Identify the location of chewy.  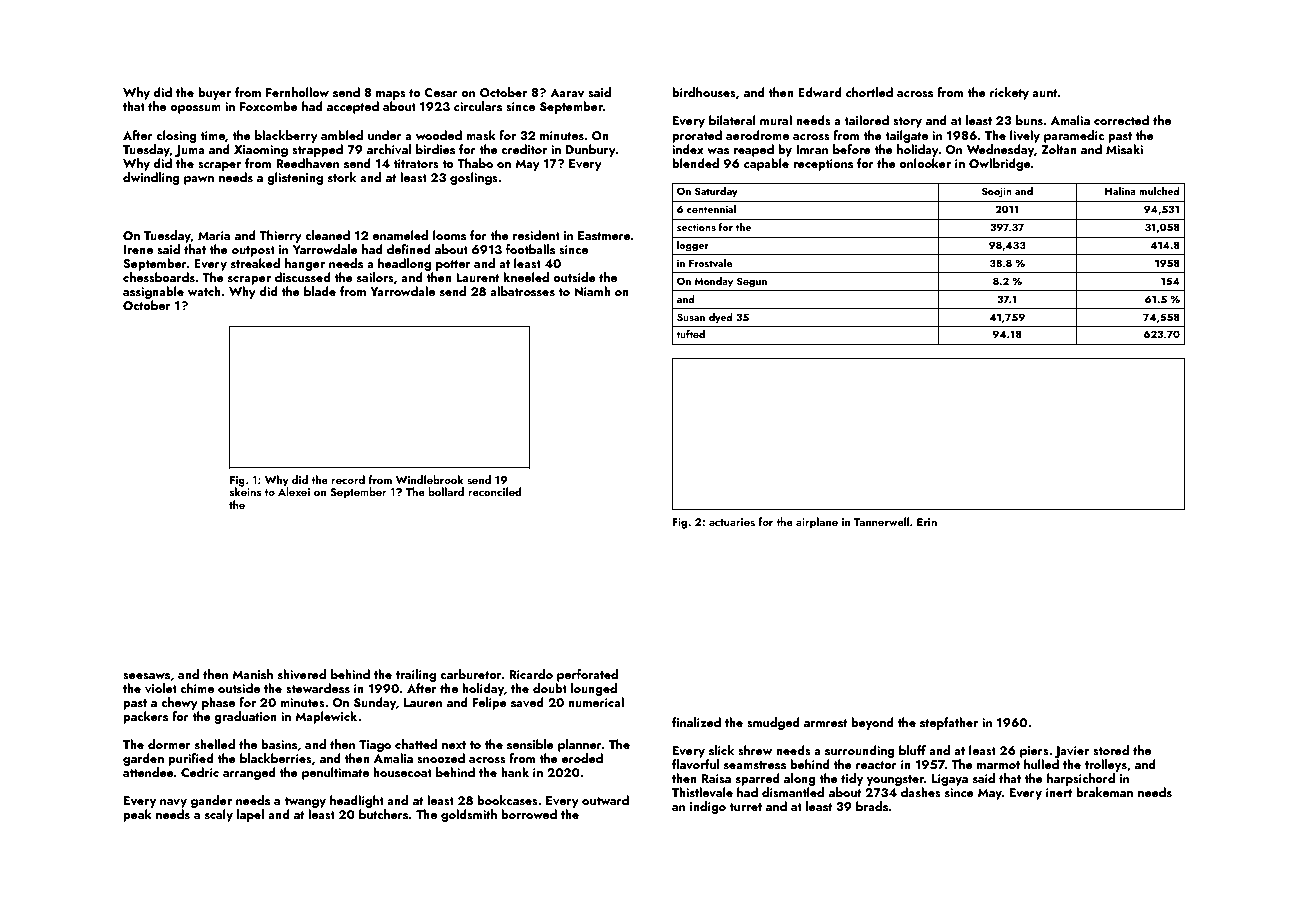
(179, 703).
